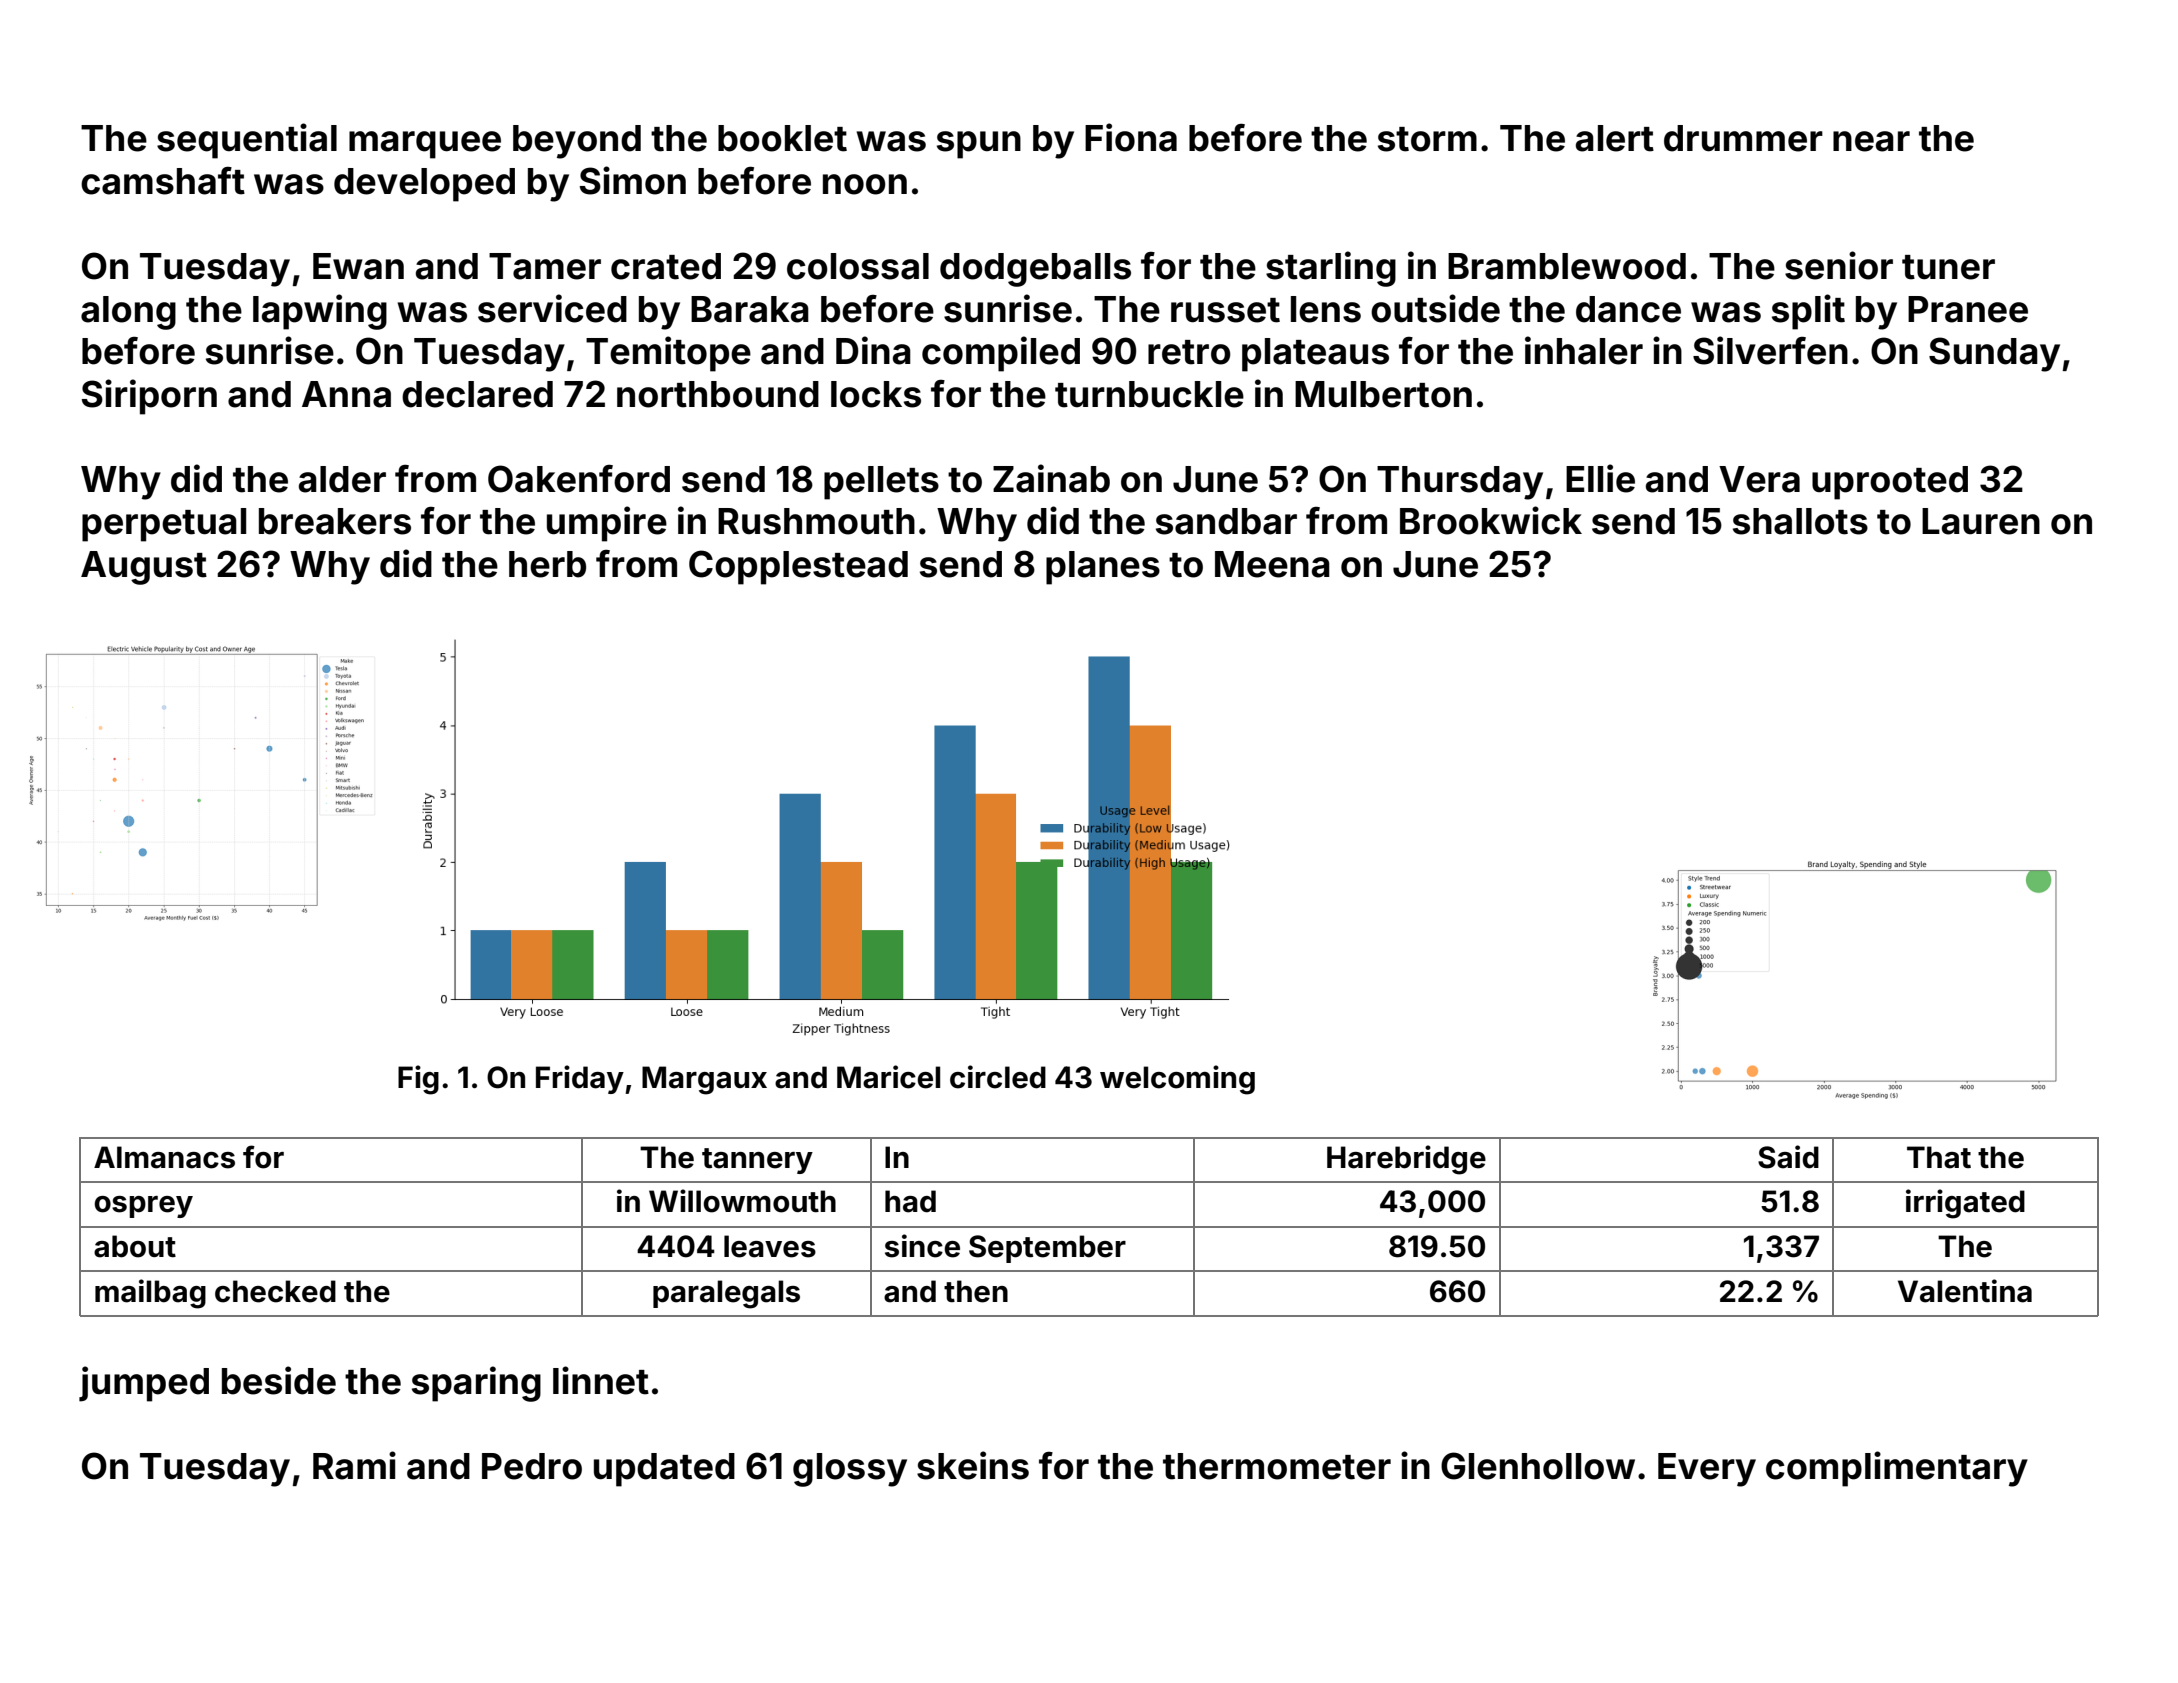 This image has width=2178, height=1683. Describe the element at coordinates (1871, 141) in the image. I see `near` at that location.
